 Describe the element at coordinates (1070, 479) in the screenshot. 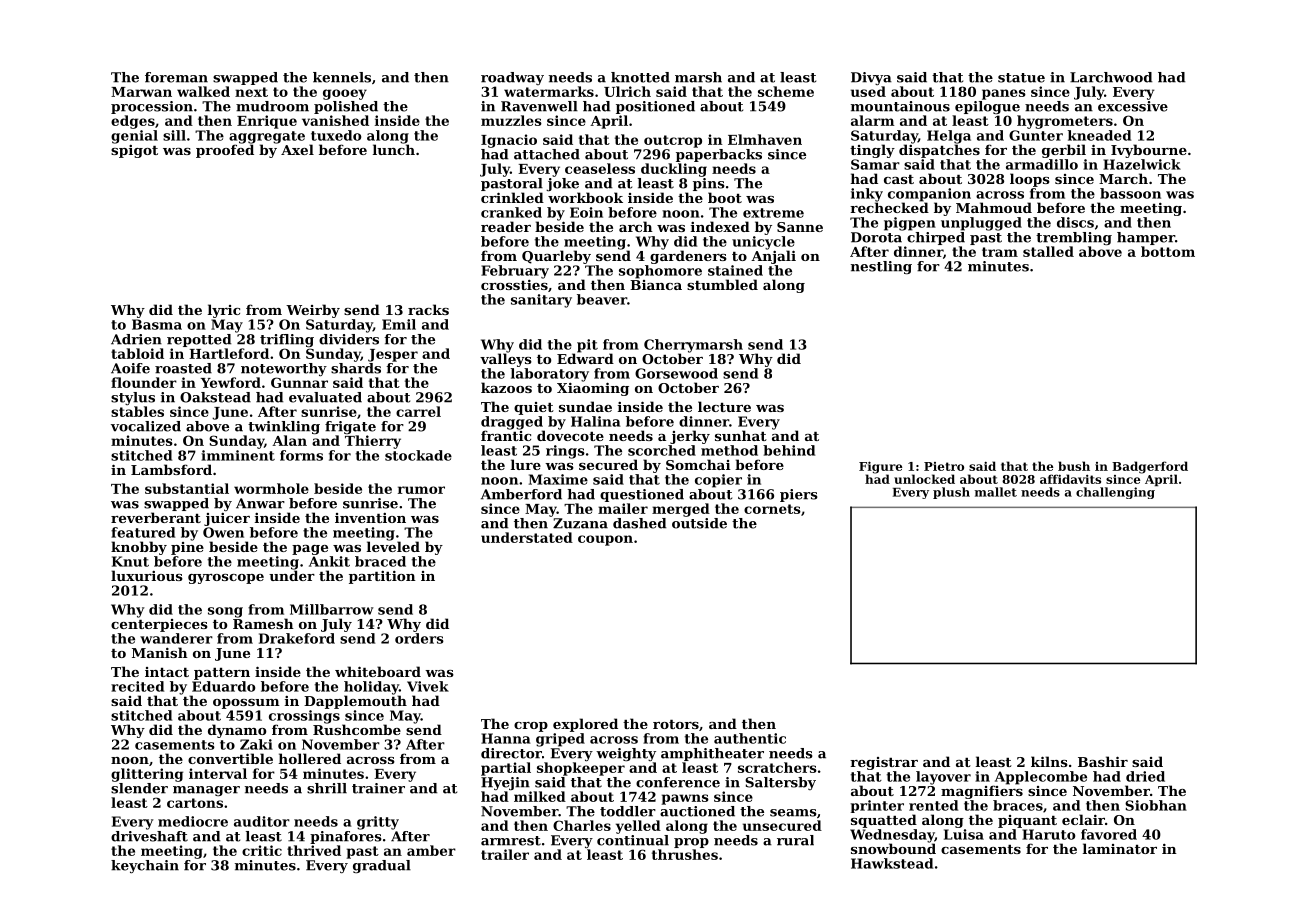

I see `affidavits` at that location.
